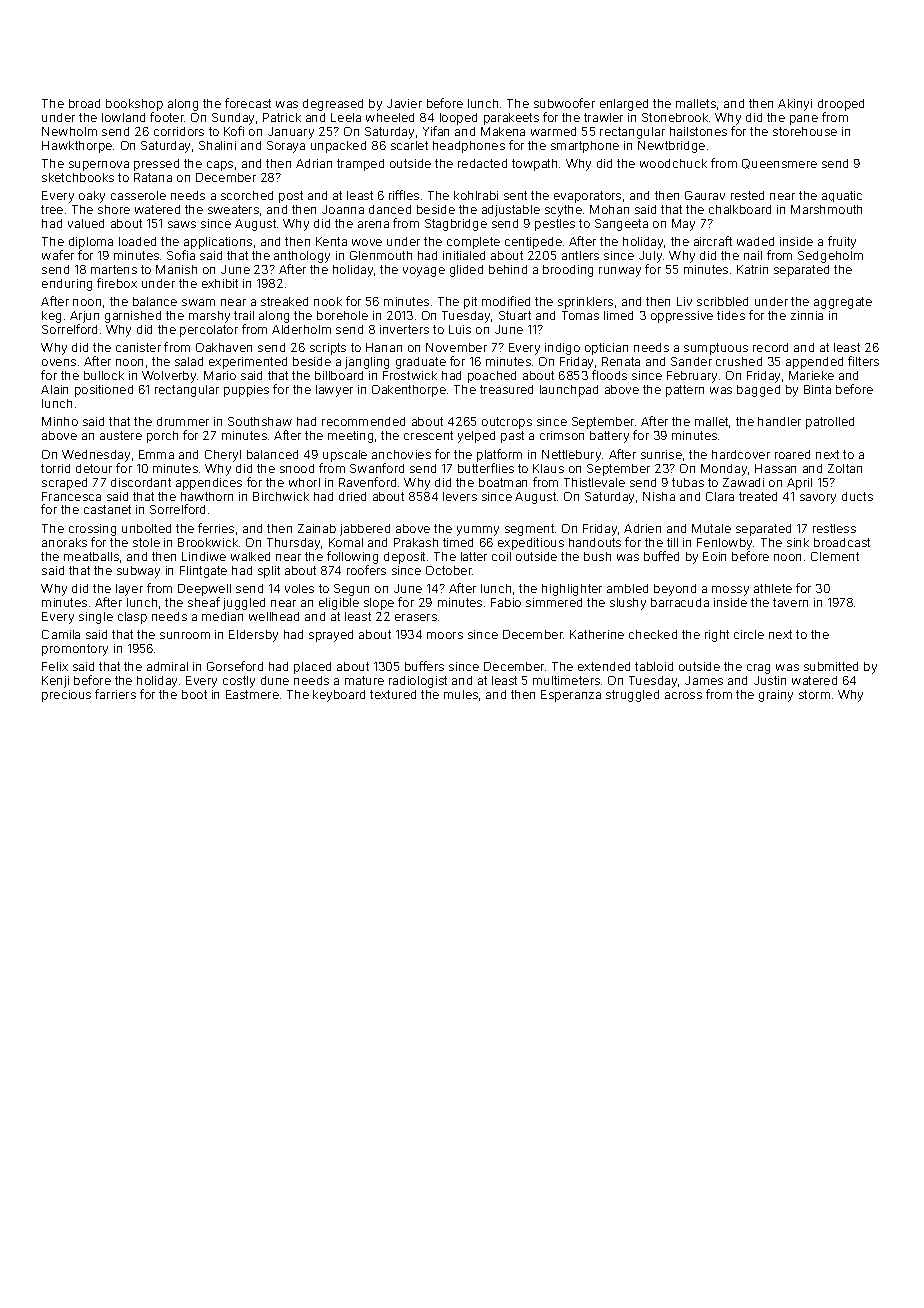  Describe the element at coordinates (717, 636) in the image. I see `right` at that location.
